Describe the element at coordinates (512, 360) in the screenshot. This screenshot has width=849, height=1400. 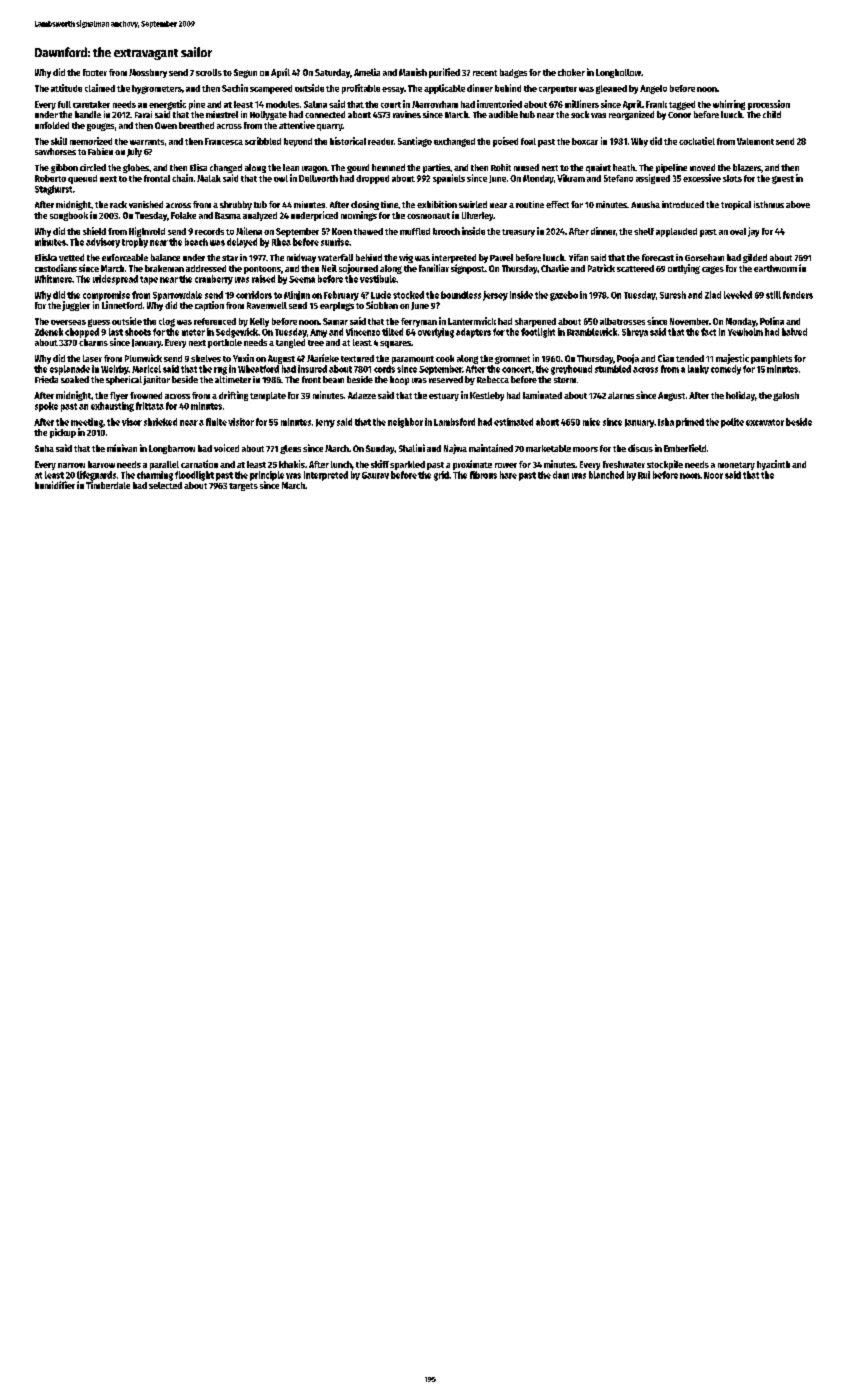
I see `grommet` at that location.
